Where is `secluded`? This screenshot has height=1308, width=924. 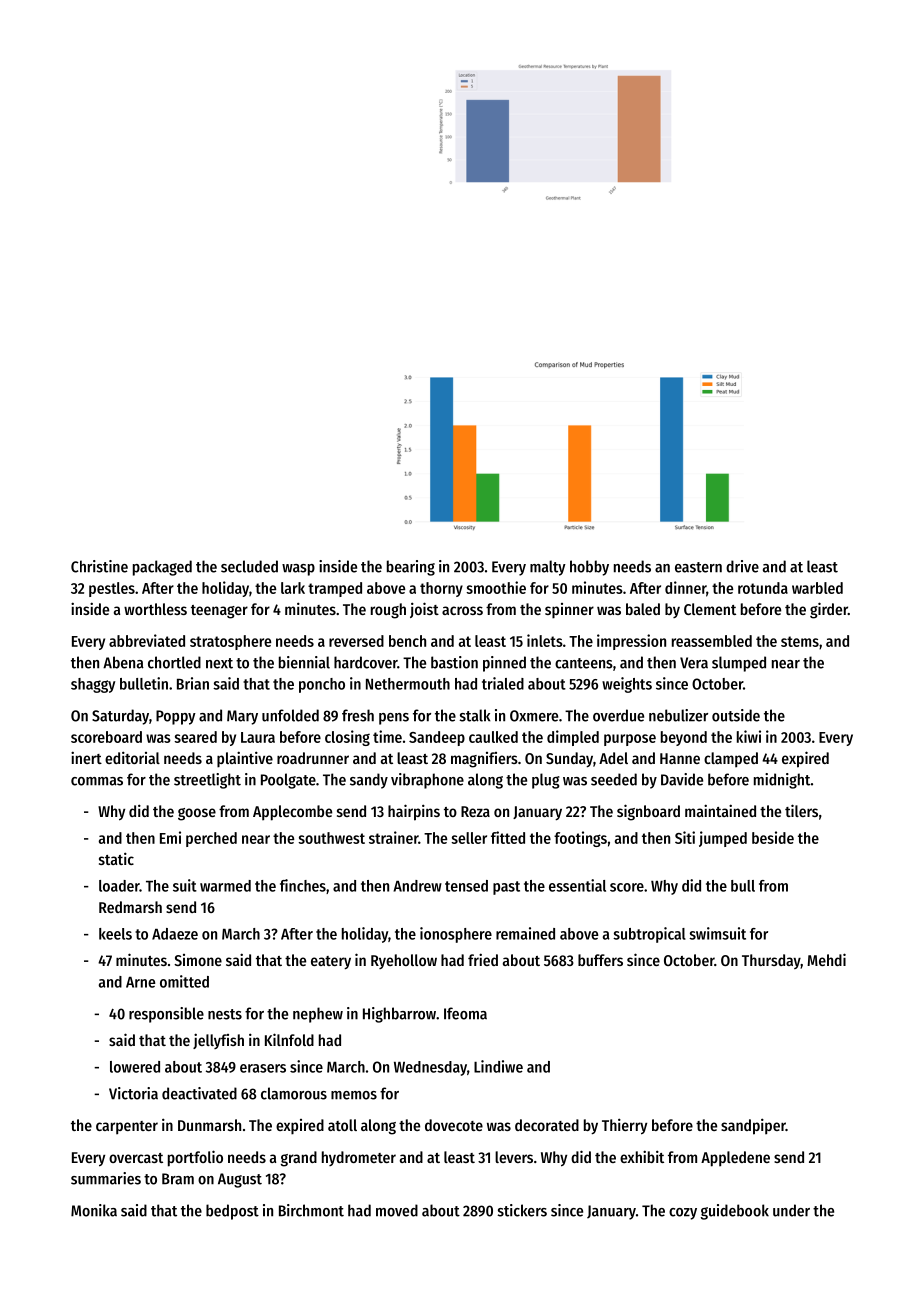
secluded is located at coordinates (249, 566).
